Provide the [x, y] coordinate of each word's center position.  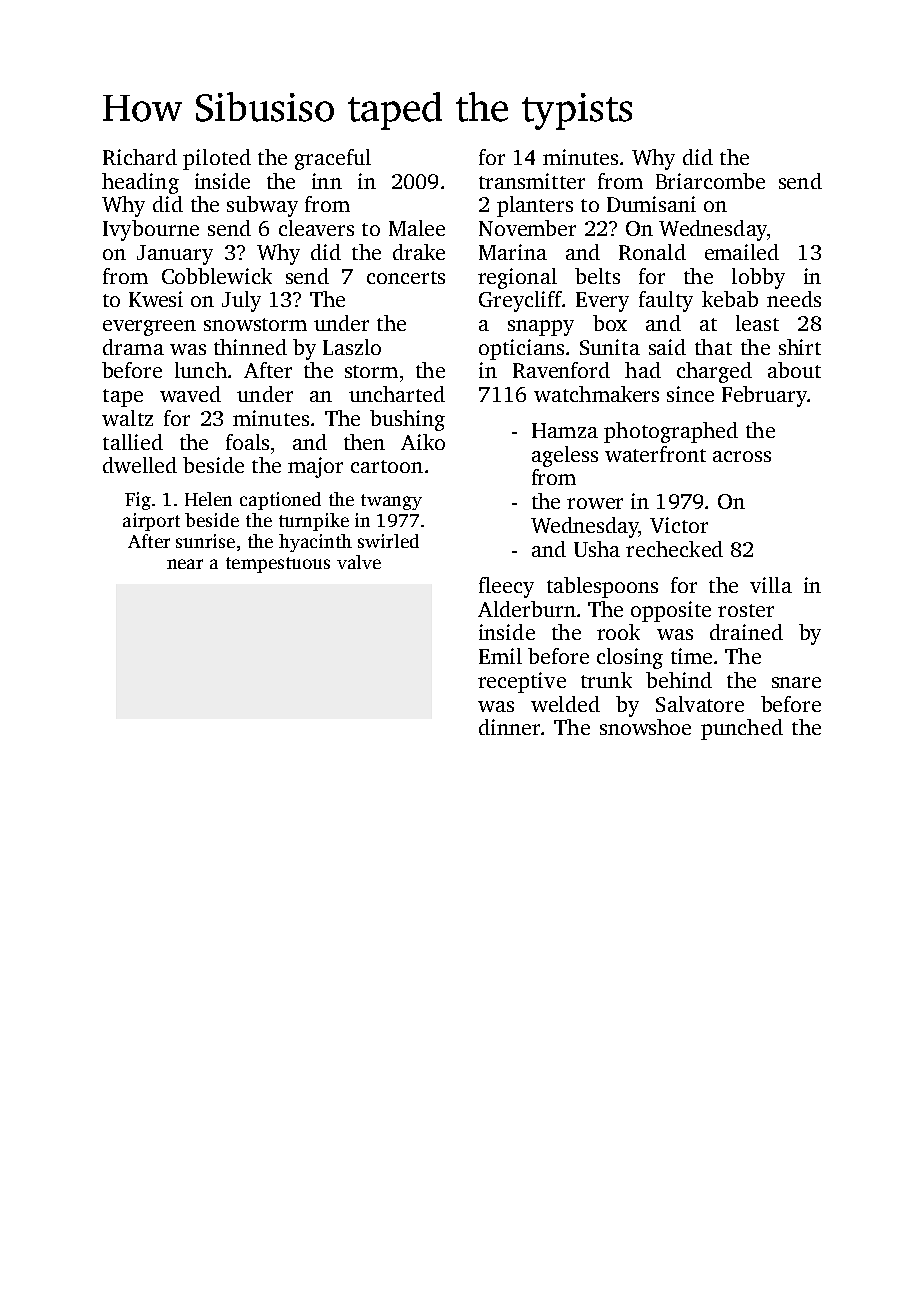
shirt [800, 347]
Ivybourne [151, 230]
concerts [406, 277]
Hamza [565, 430]
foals [247, 442]
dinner [509, 727]
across [742, 456]
